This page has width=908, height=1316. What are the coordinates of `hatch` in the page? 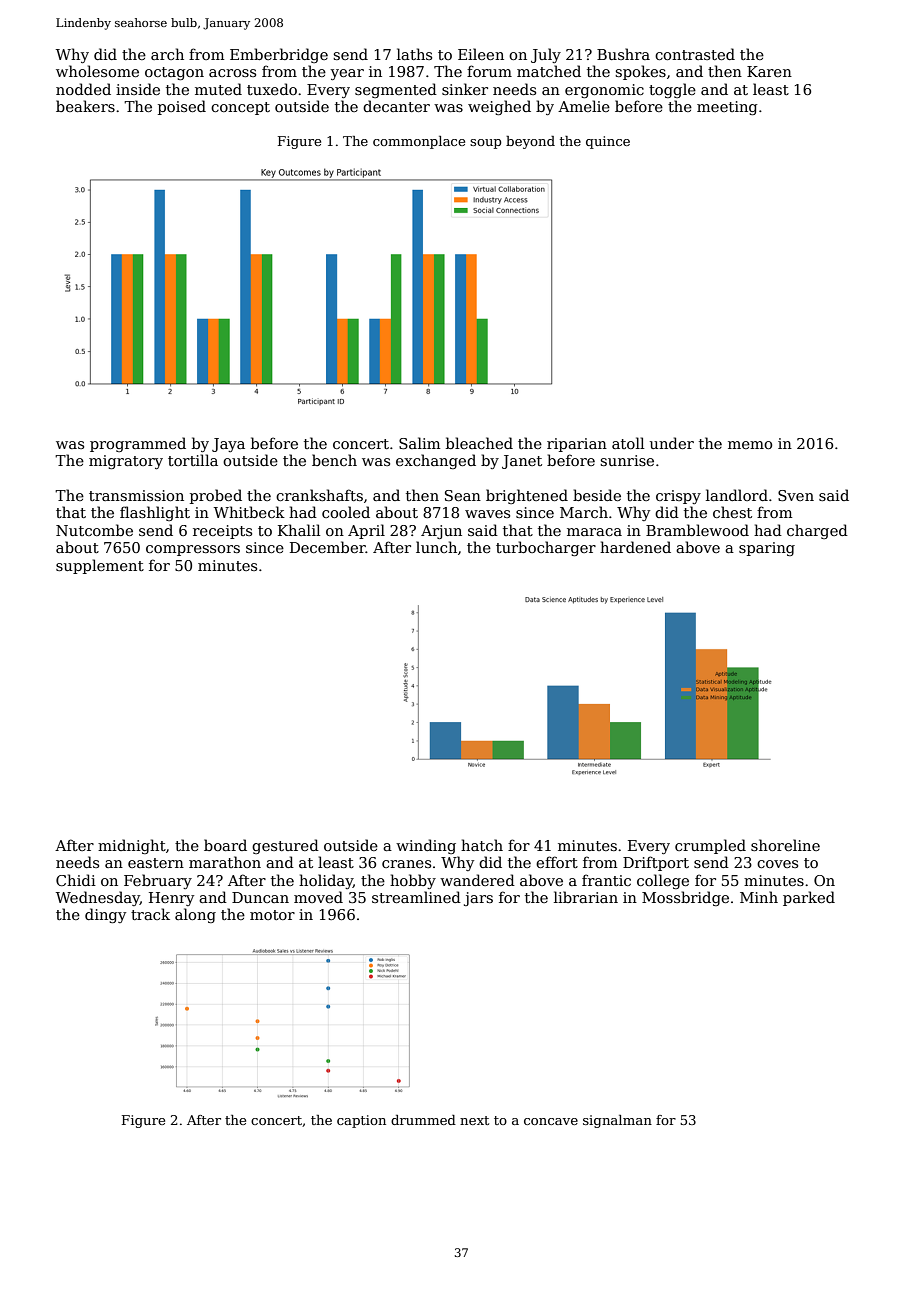 It's located at (482, 845).
